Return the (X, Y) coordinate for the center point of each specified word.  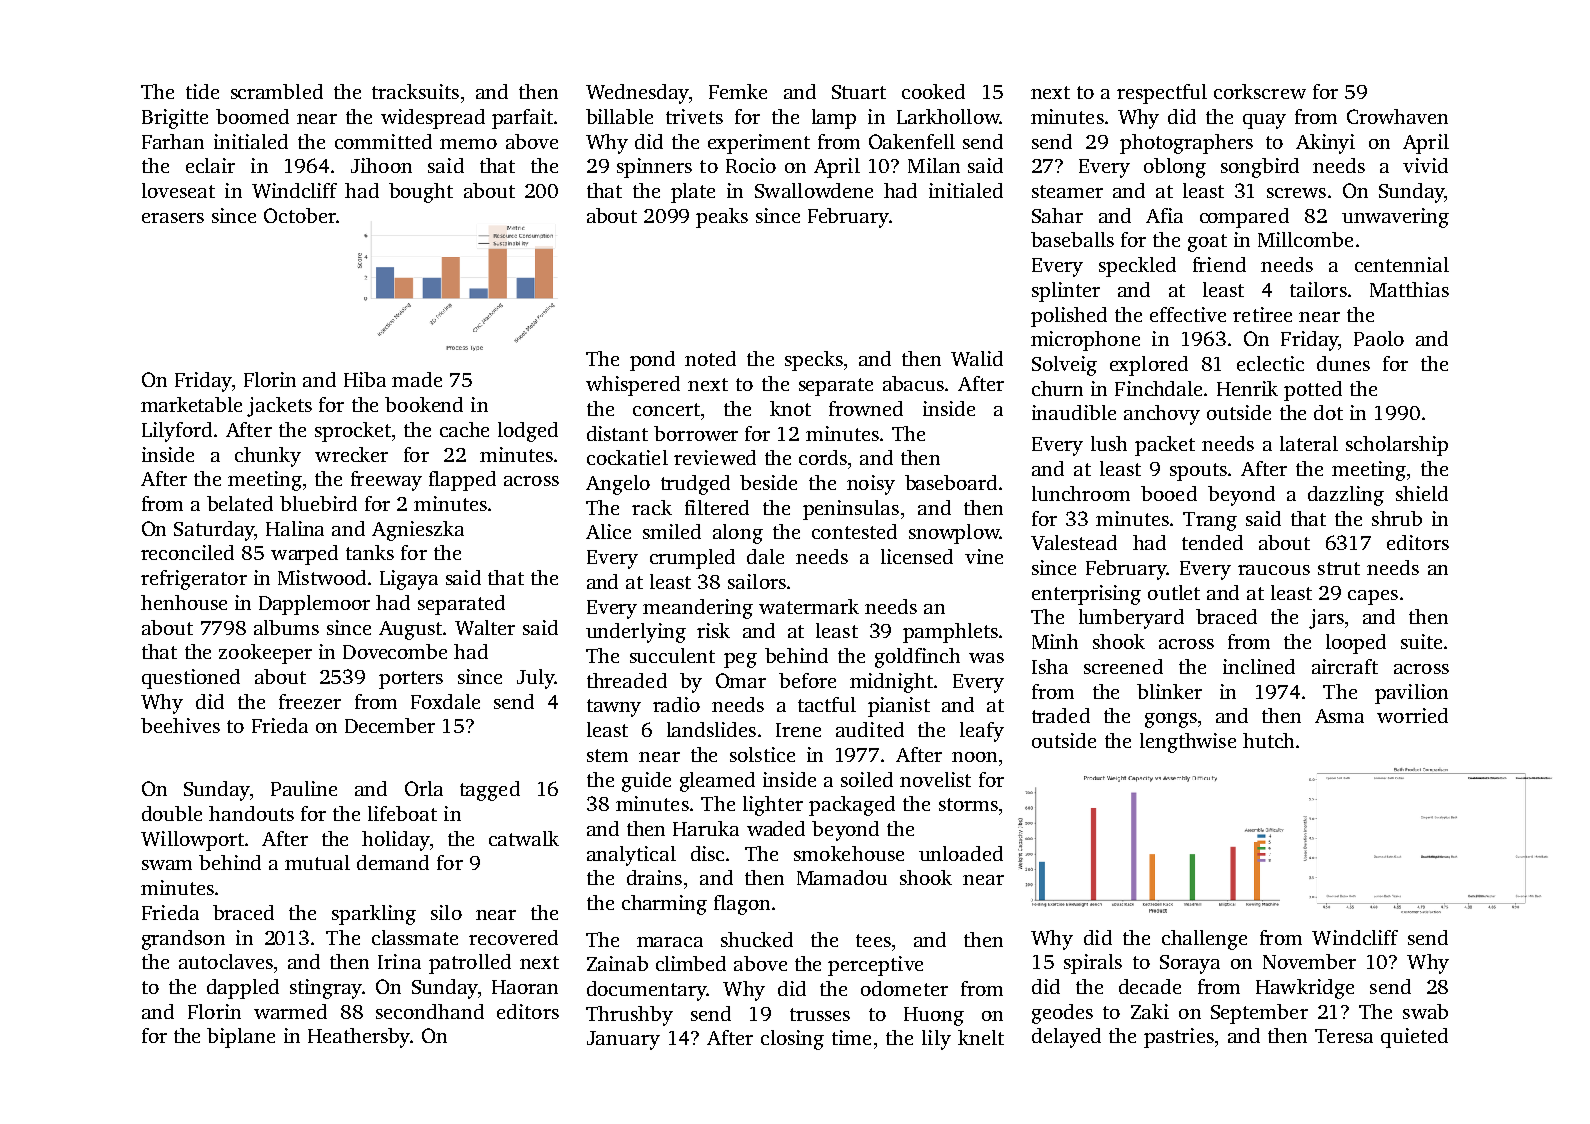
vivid (1425, 165)
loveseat (178, 190)
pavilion (1411, 694)
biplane (241, 1038)
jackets (279, 407)
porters (411, 680)
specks (814, 361)
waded (776, 828)
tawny (614, 708)
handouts (251, 813)
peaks (722, 218)
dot (1328, 412)
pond (652, 361)
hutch (1268, 740)
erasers (173, 218)
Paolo (1379, 338)
